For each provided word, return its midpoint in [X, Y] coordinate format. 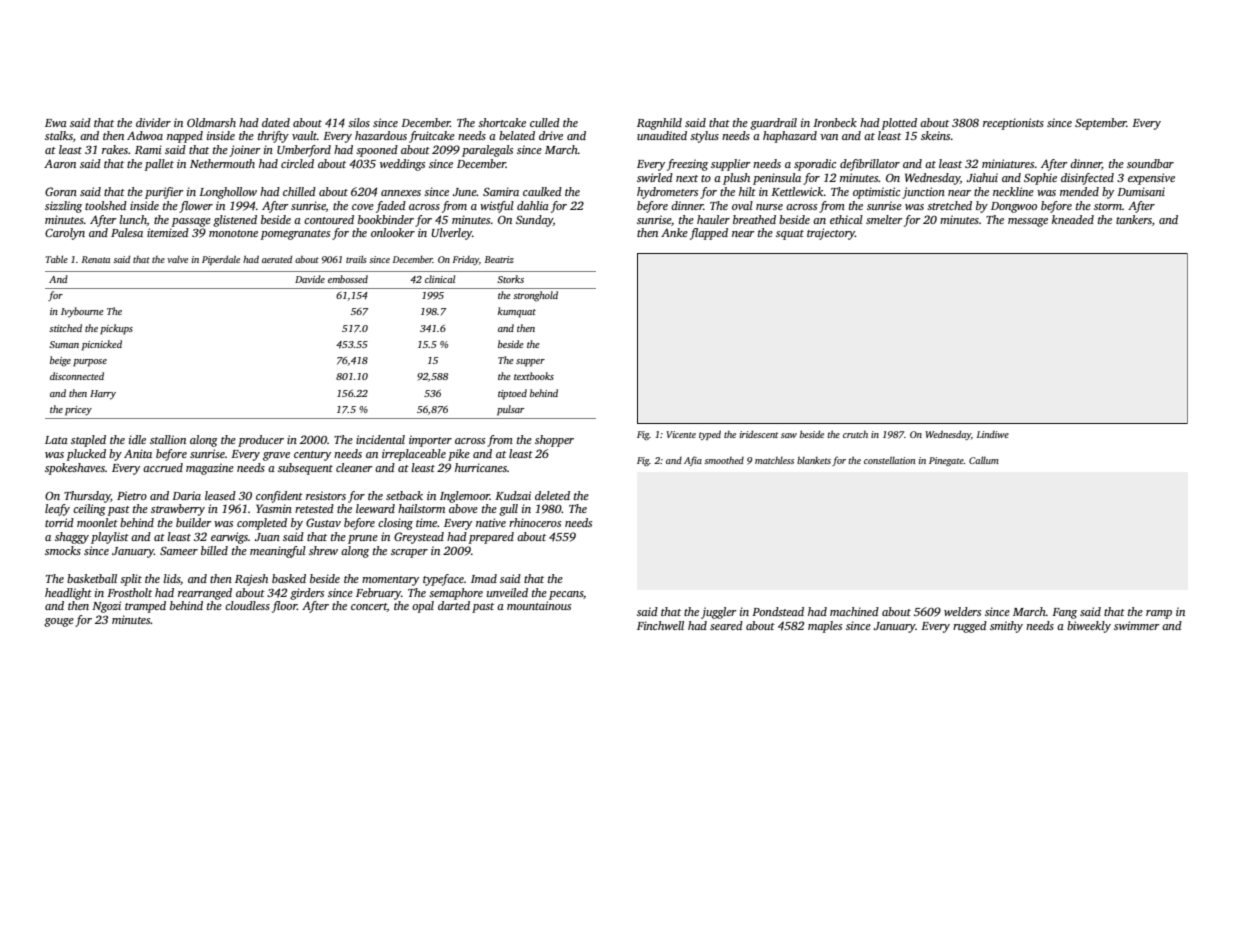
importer [430, 441]
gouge [59, 622]
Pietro [132, 495]
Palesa [127, 232]
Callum [984, 460]
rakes [115, 149]
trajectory [831, 234]
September [1101, 124]
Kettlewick [797, 191]
